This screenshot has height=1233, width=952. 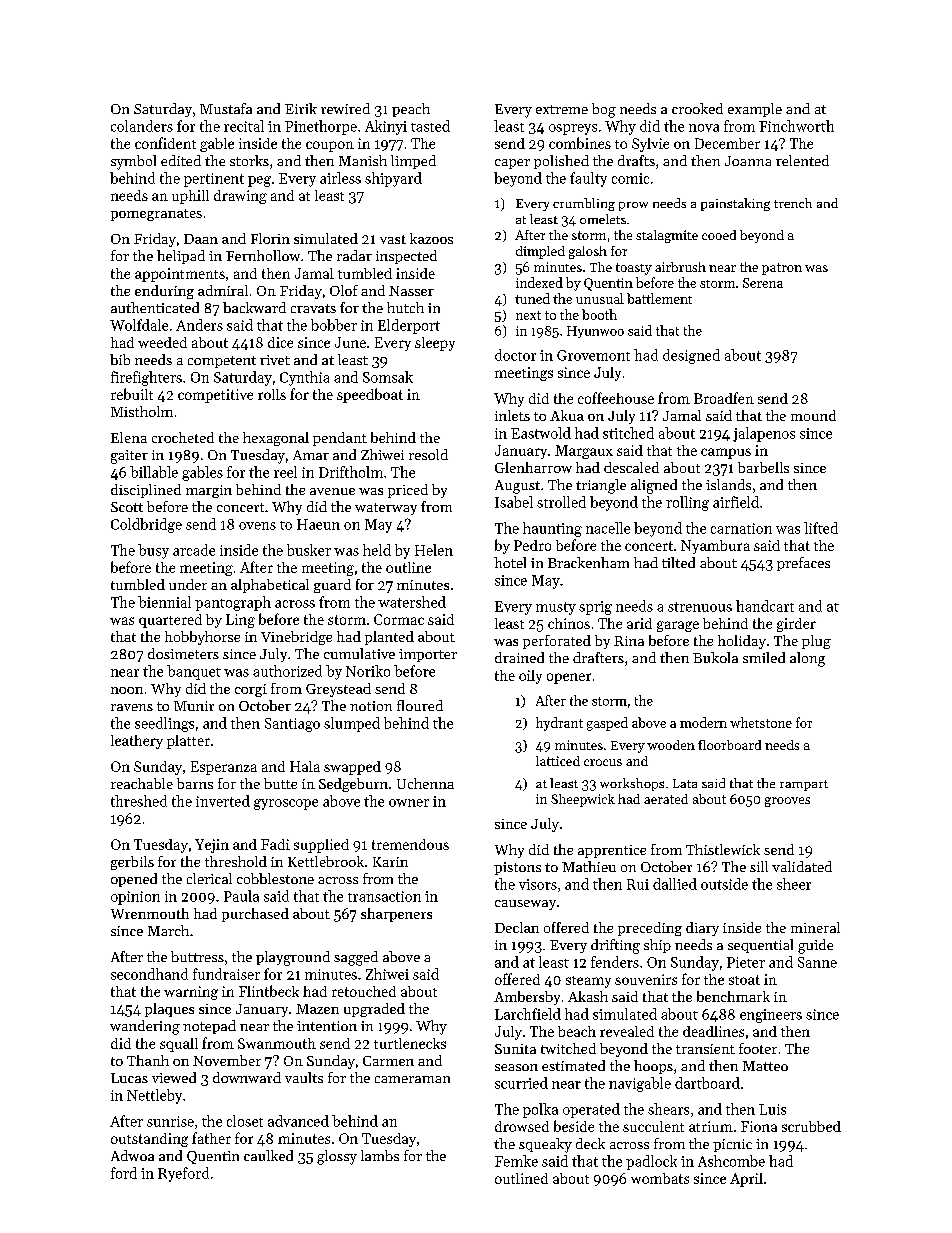 I want to click on April, so click(x=746, y=1180).
